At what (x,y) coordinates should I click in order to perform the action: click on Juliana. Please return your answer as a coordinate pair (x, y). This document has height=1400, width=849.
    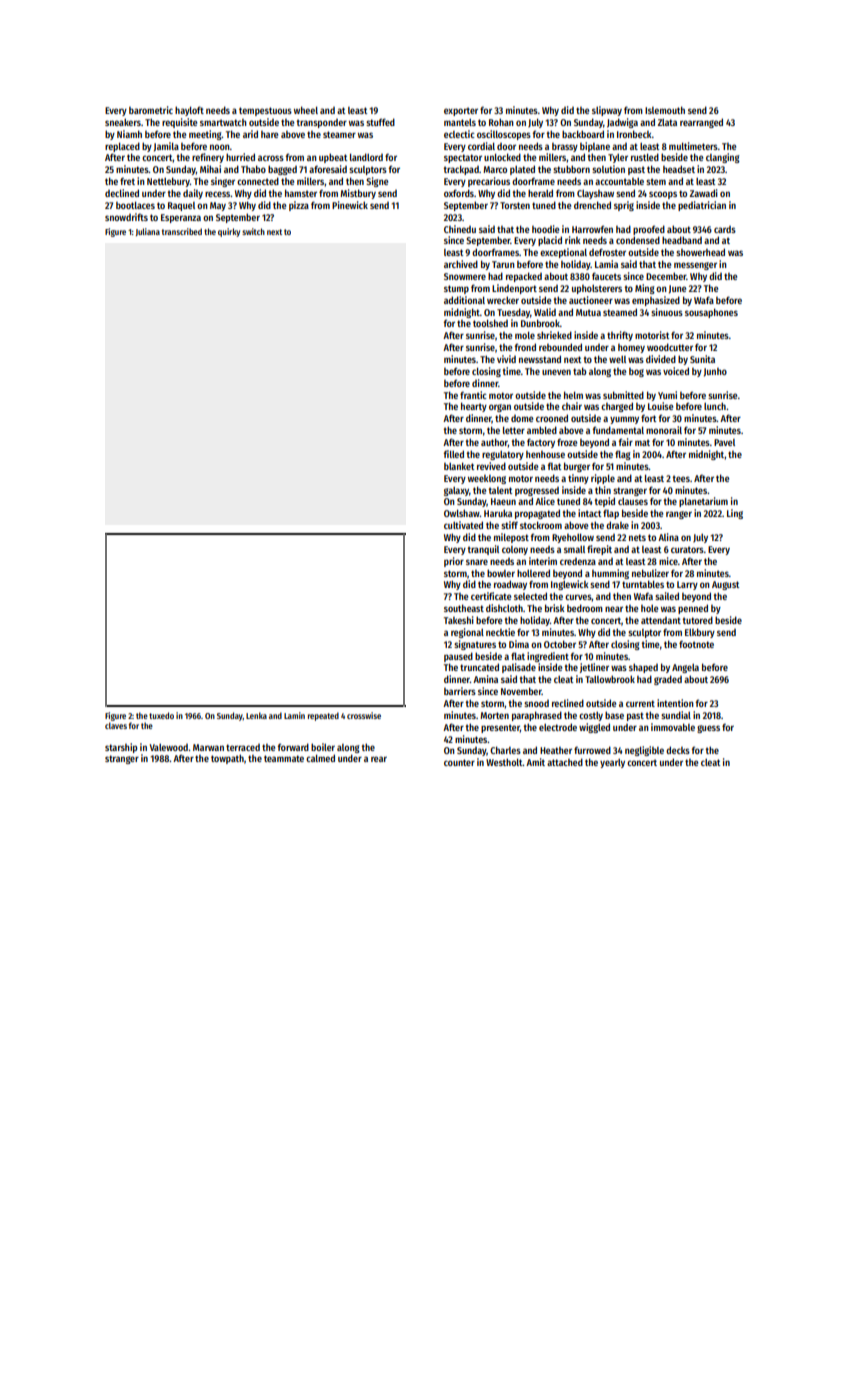
    Looking at the image, I should click on (148, 232).
